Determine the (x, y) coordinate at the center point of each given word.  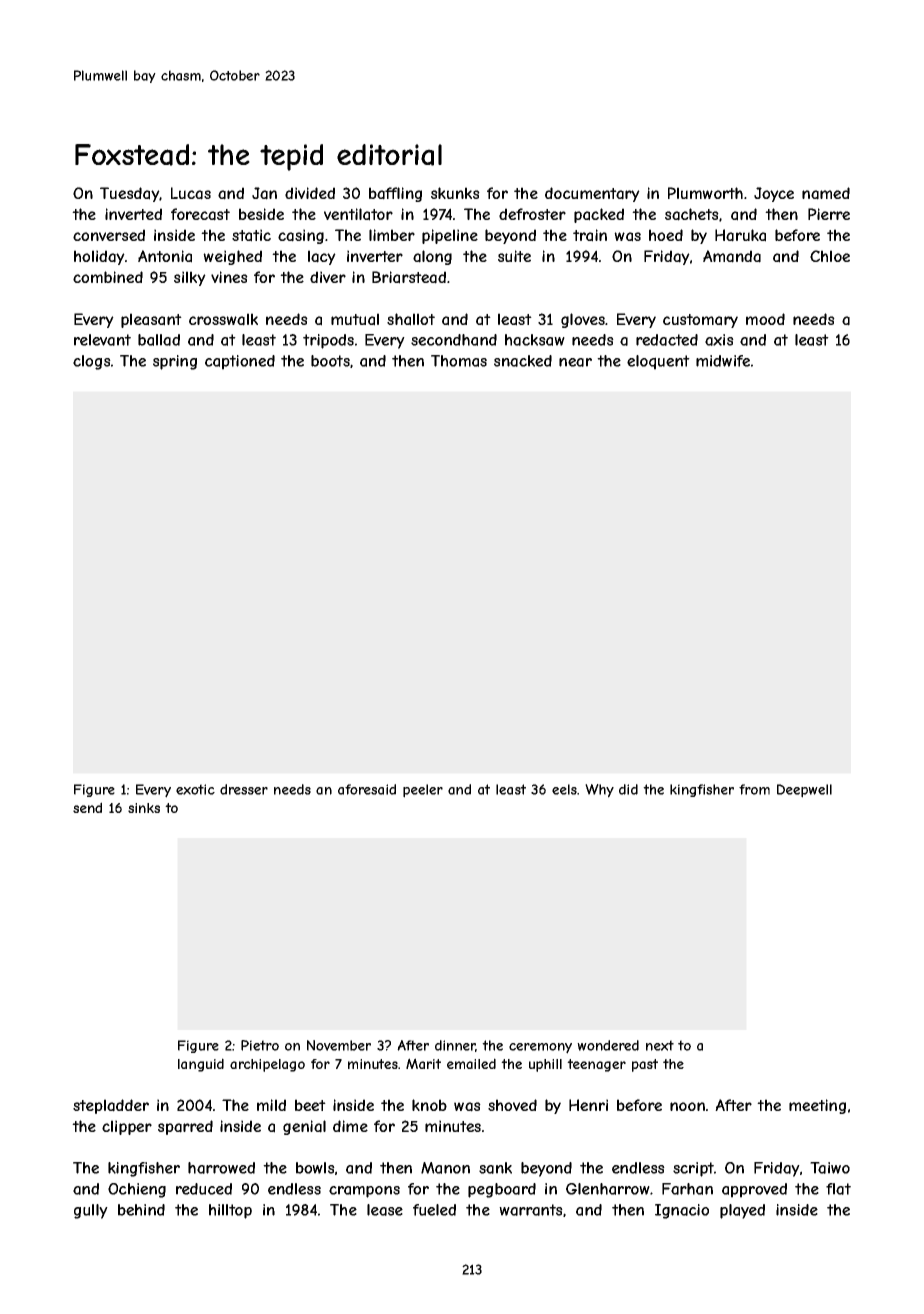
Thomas (459, 361)
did (628, 789)
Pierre (829, 214)
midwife (723, 361)
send (87, 807)
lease (385, 1210)
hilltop (230, 1211)
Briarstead (409, 277)
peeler (423, 791)
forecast (200, 214)
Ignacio (682, 1211)
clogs (92, 362)
